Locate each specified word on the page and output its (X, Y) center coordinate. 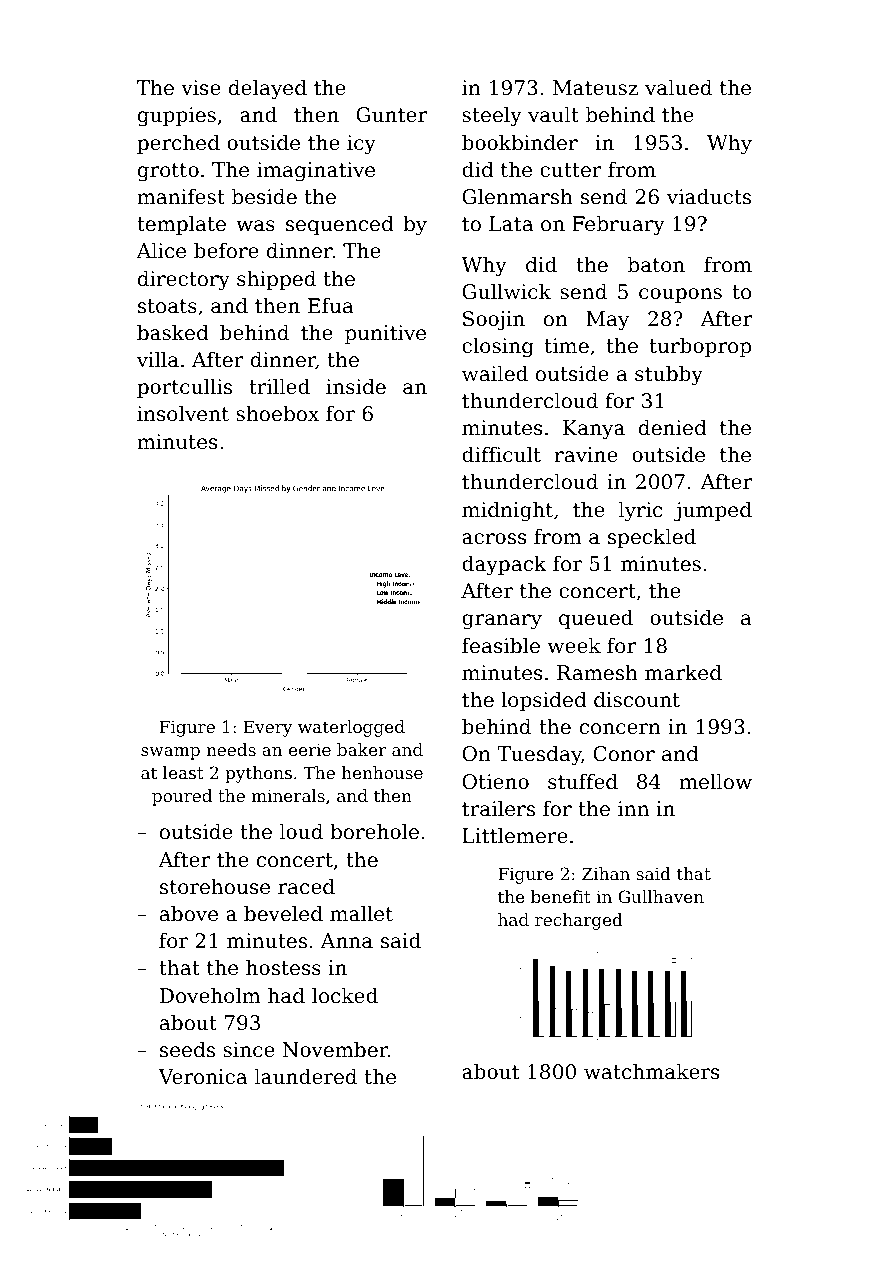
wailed (495, 373)
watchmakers (651, 1071)
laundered (306, 1076)
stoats (167, 306)
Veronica (202, 1077)
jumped (713, 511)
